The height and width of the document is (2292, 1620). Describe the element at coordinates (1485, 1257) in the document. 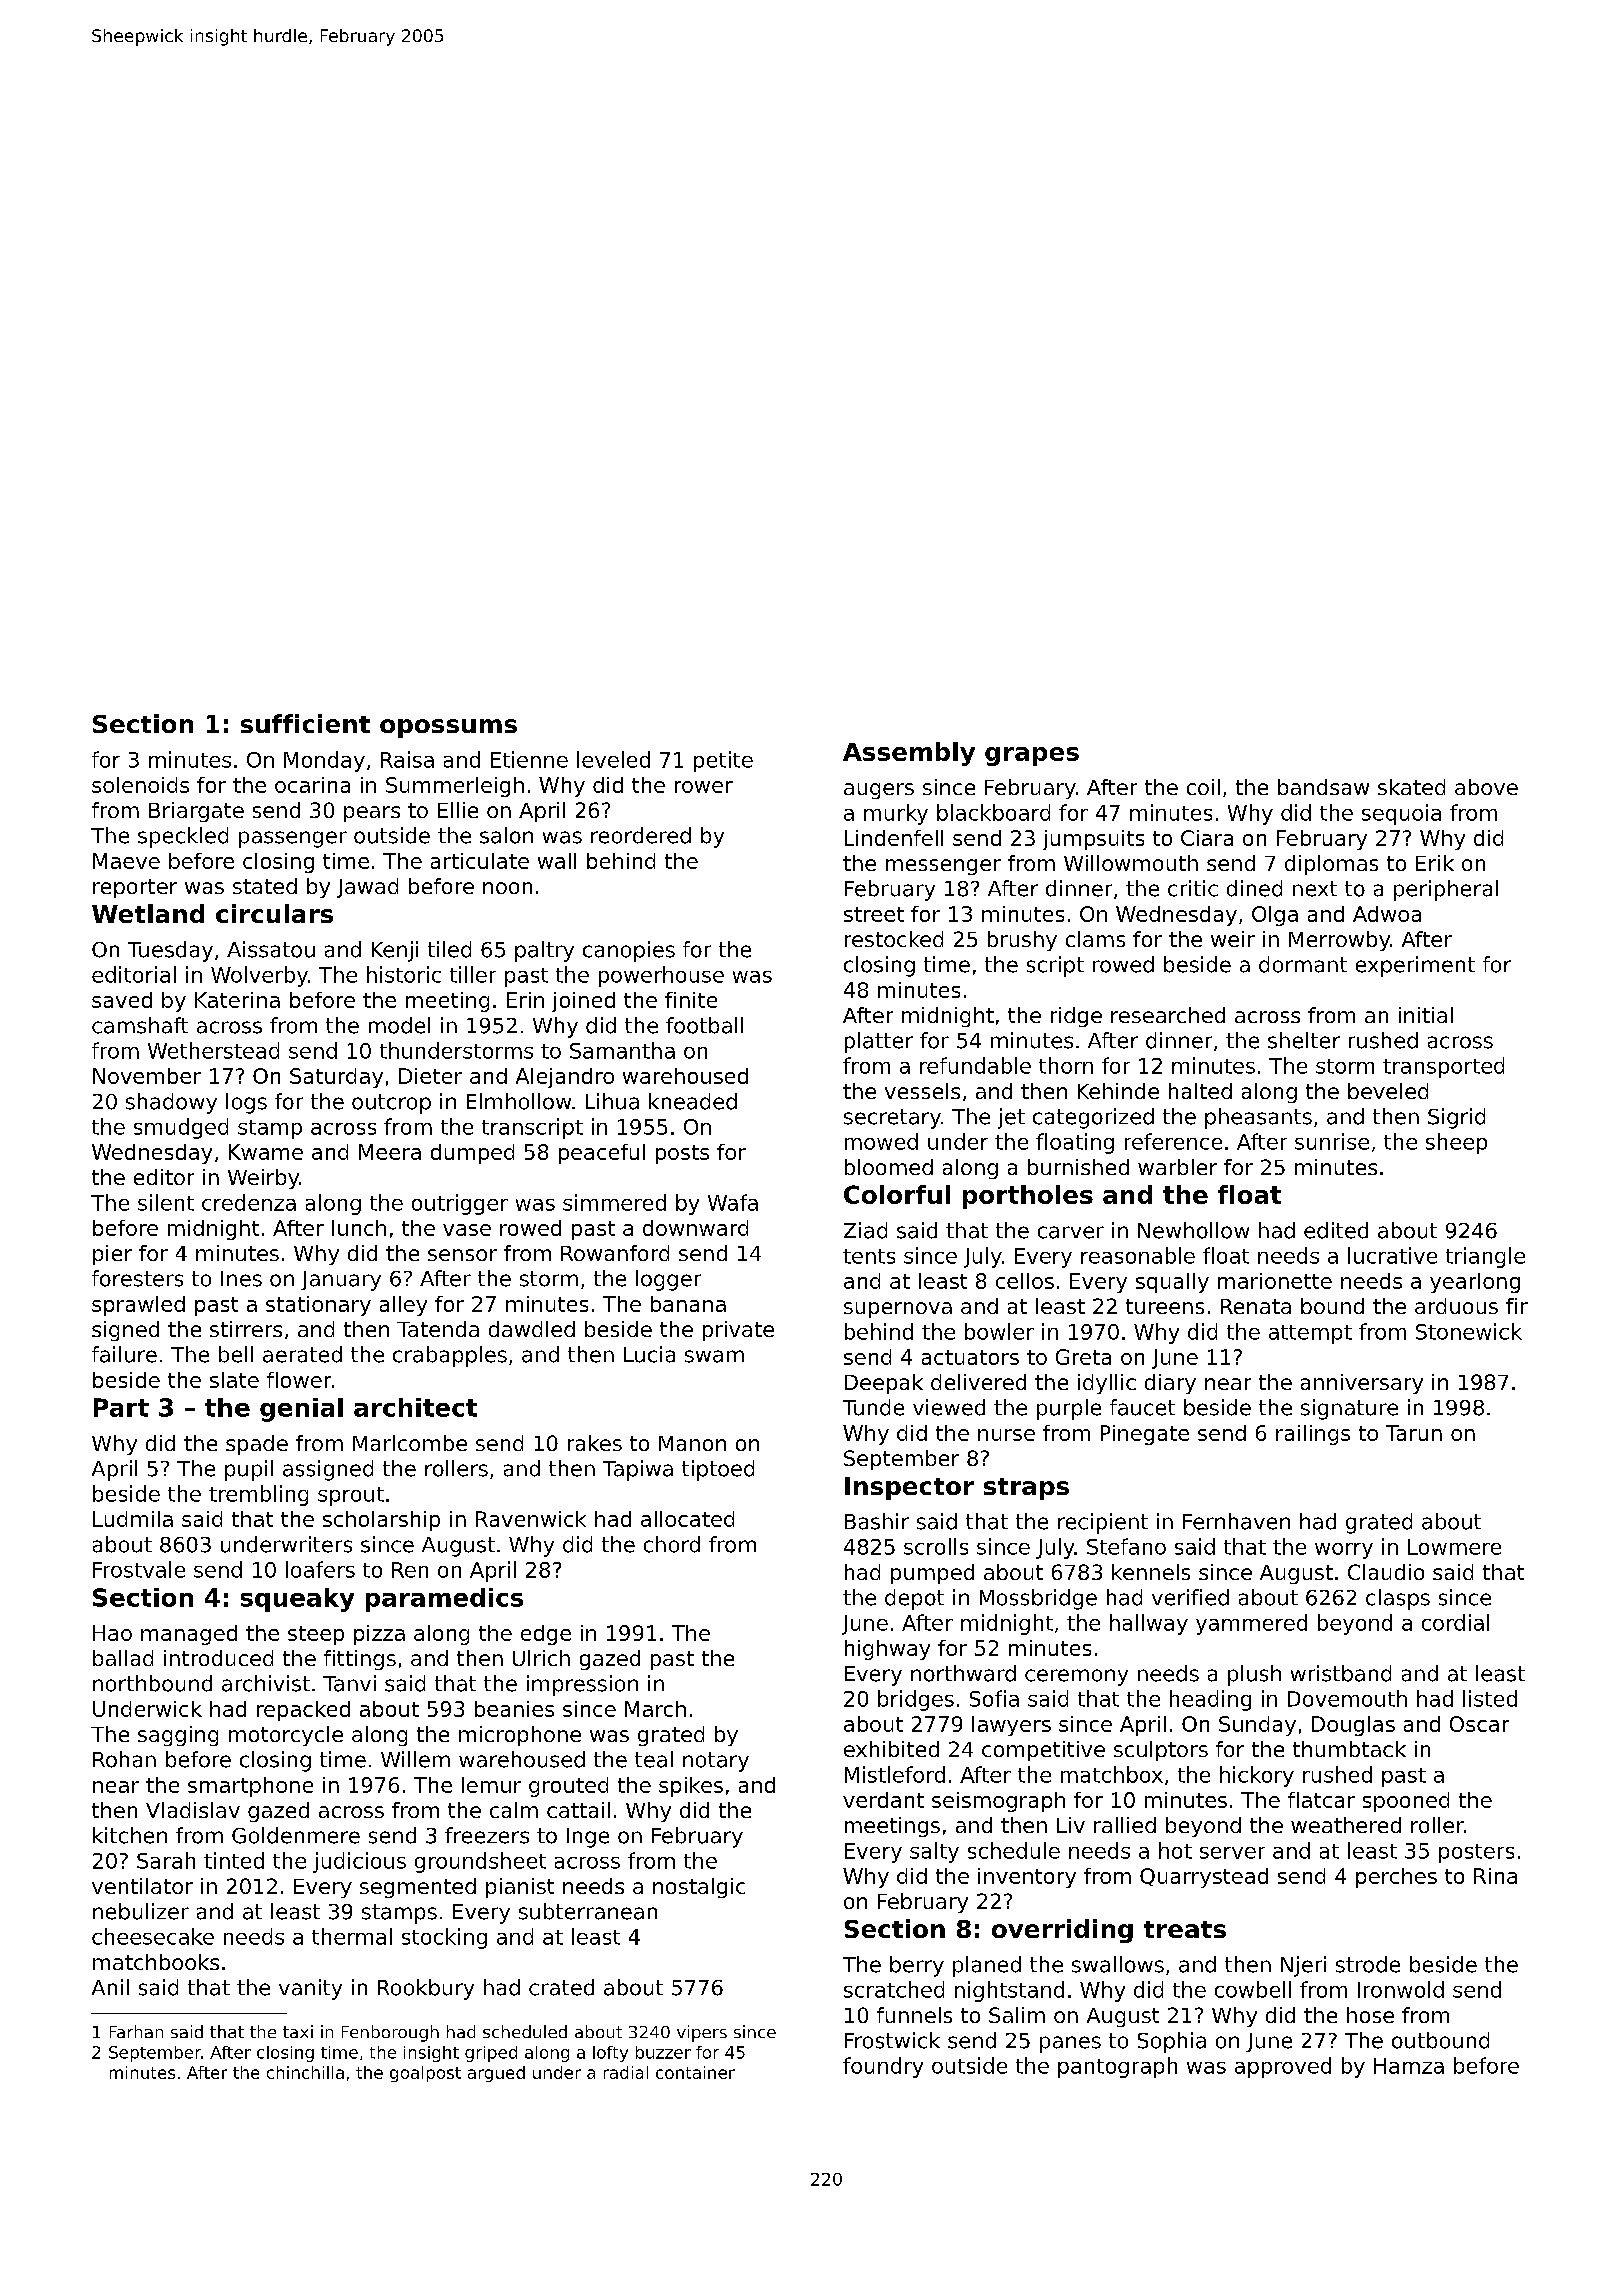

I see `triangle` at that location.
